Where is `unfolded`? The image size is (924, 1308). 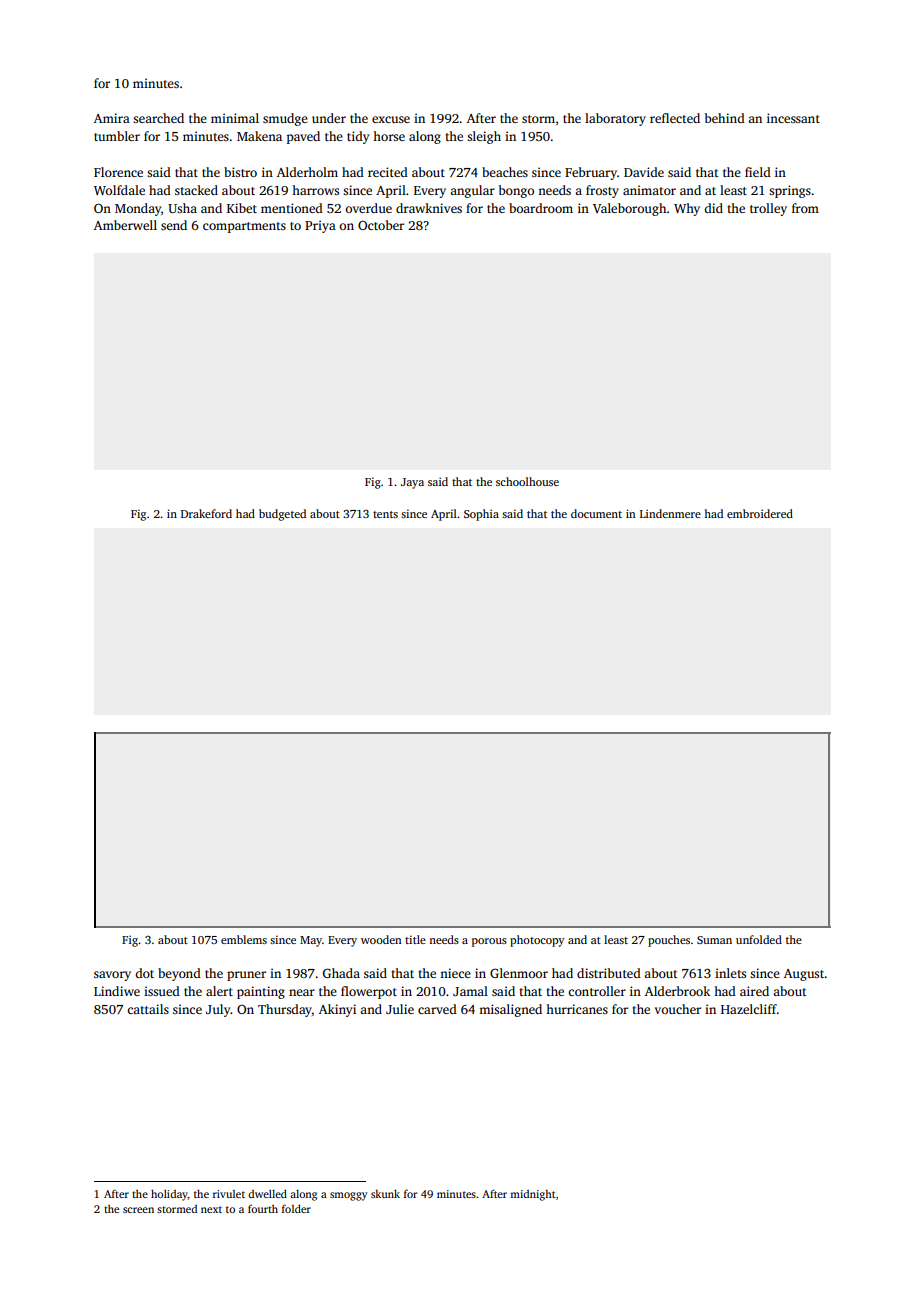 unfolded is located at coordinates (759, 939).
